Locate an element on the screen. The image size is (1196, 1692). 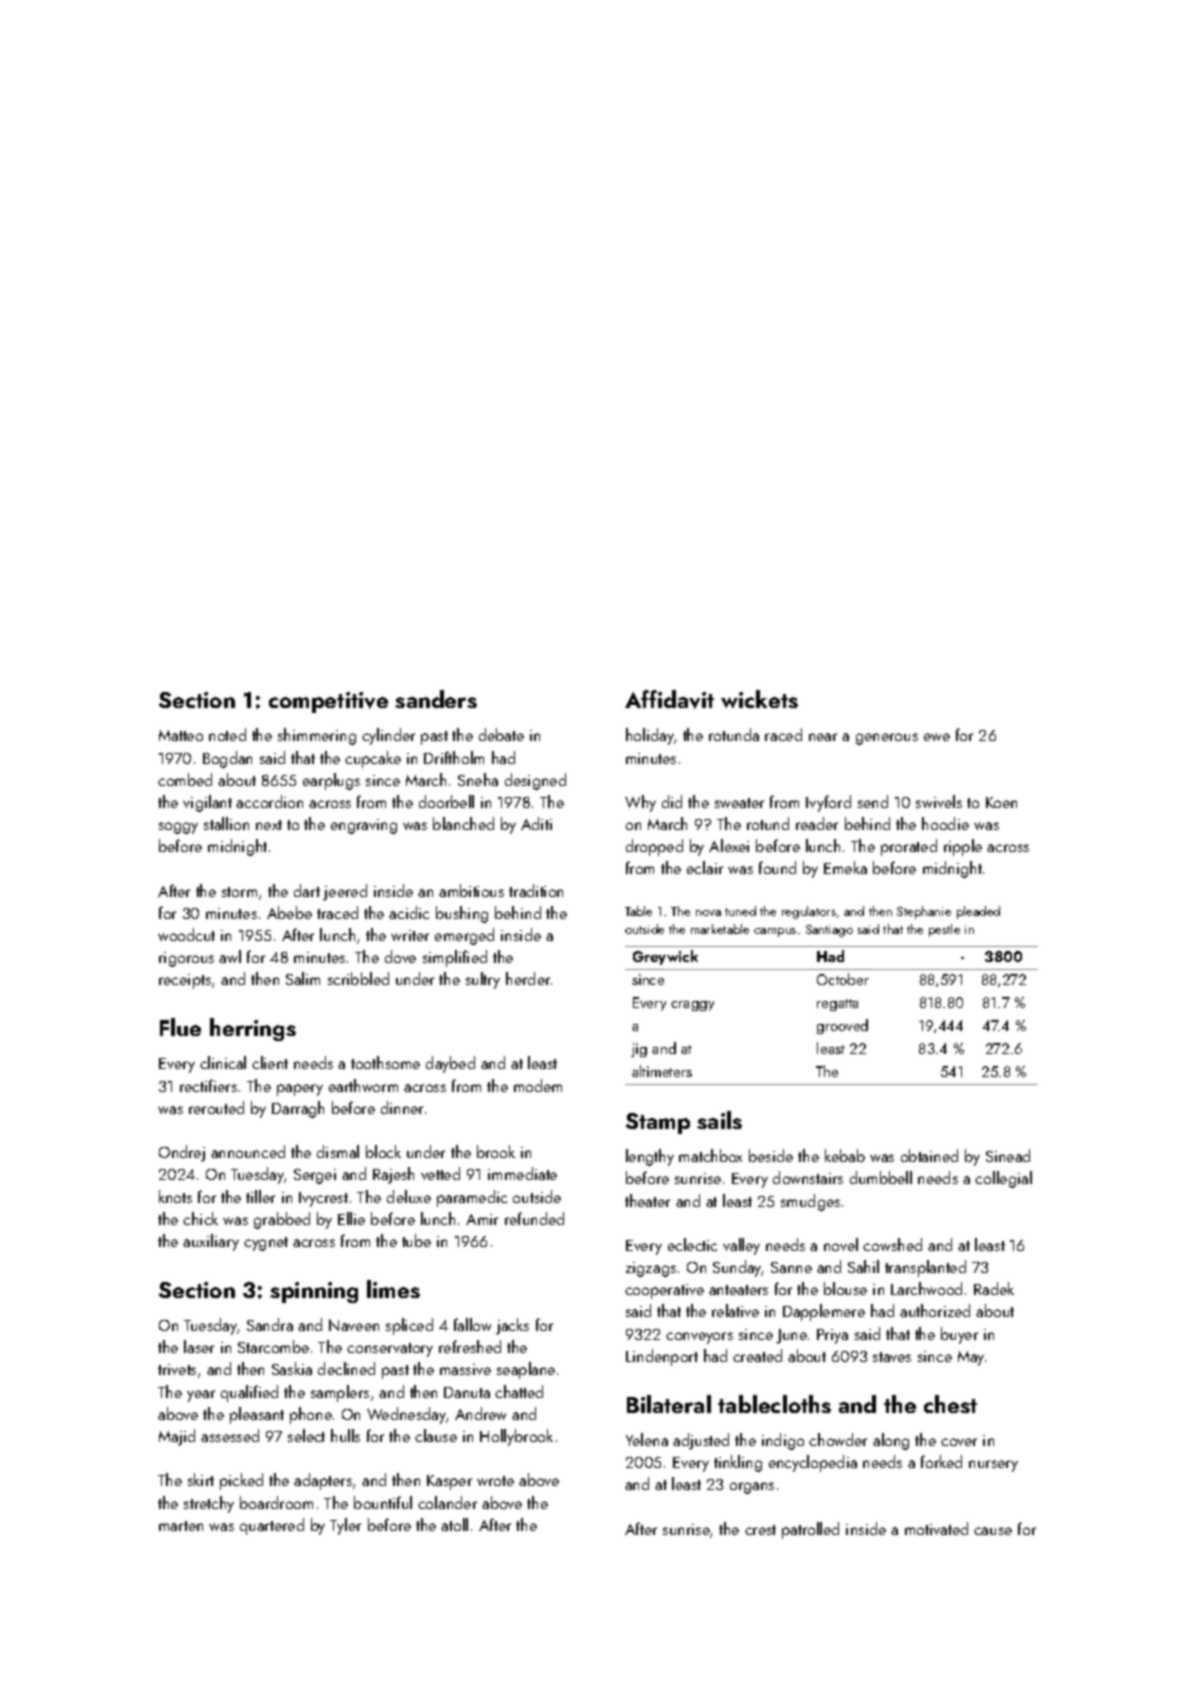
soggy is located at coordinates (178, 828).
